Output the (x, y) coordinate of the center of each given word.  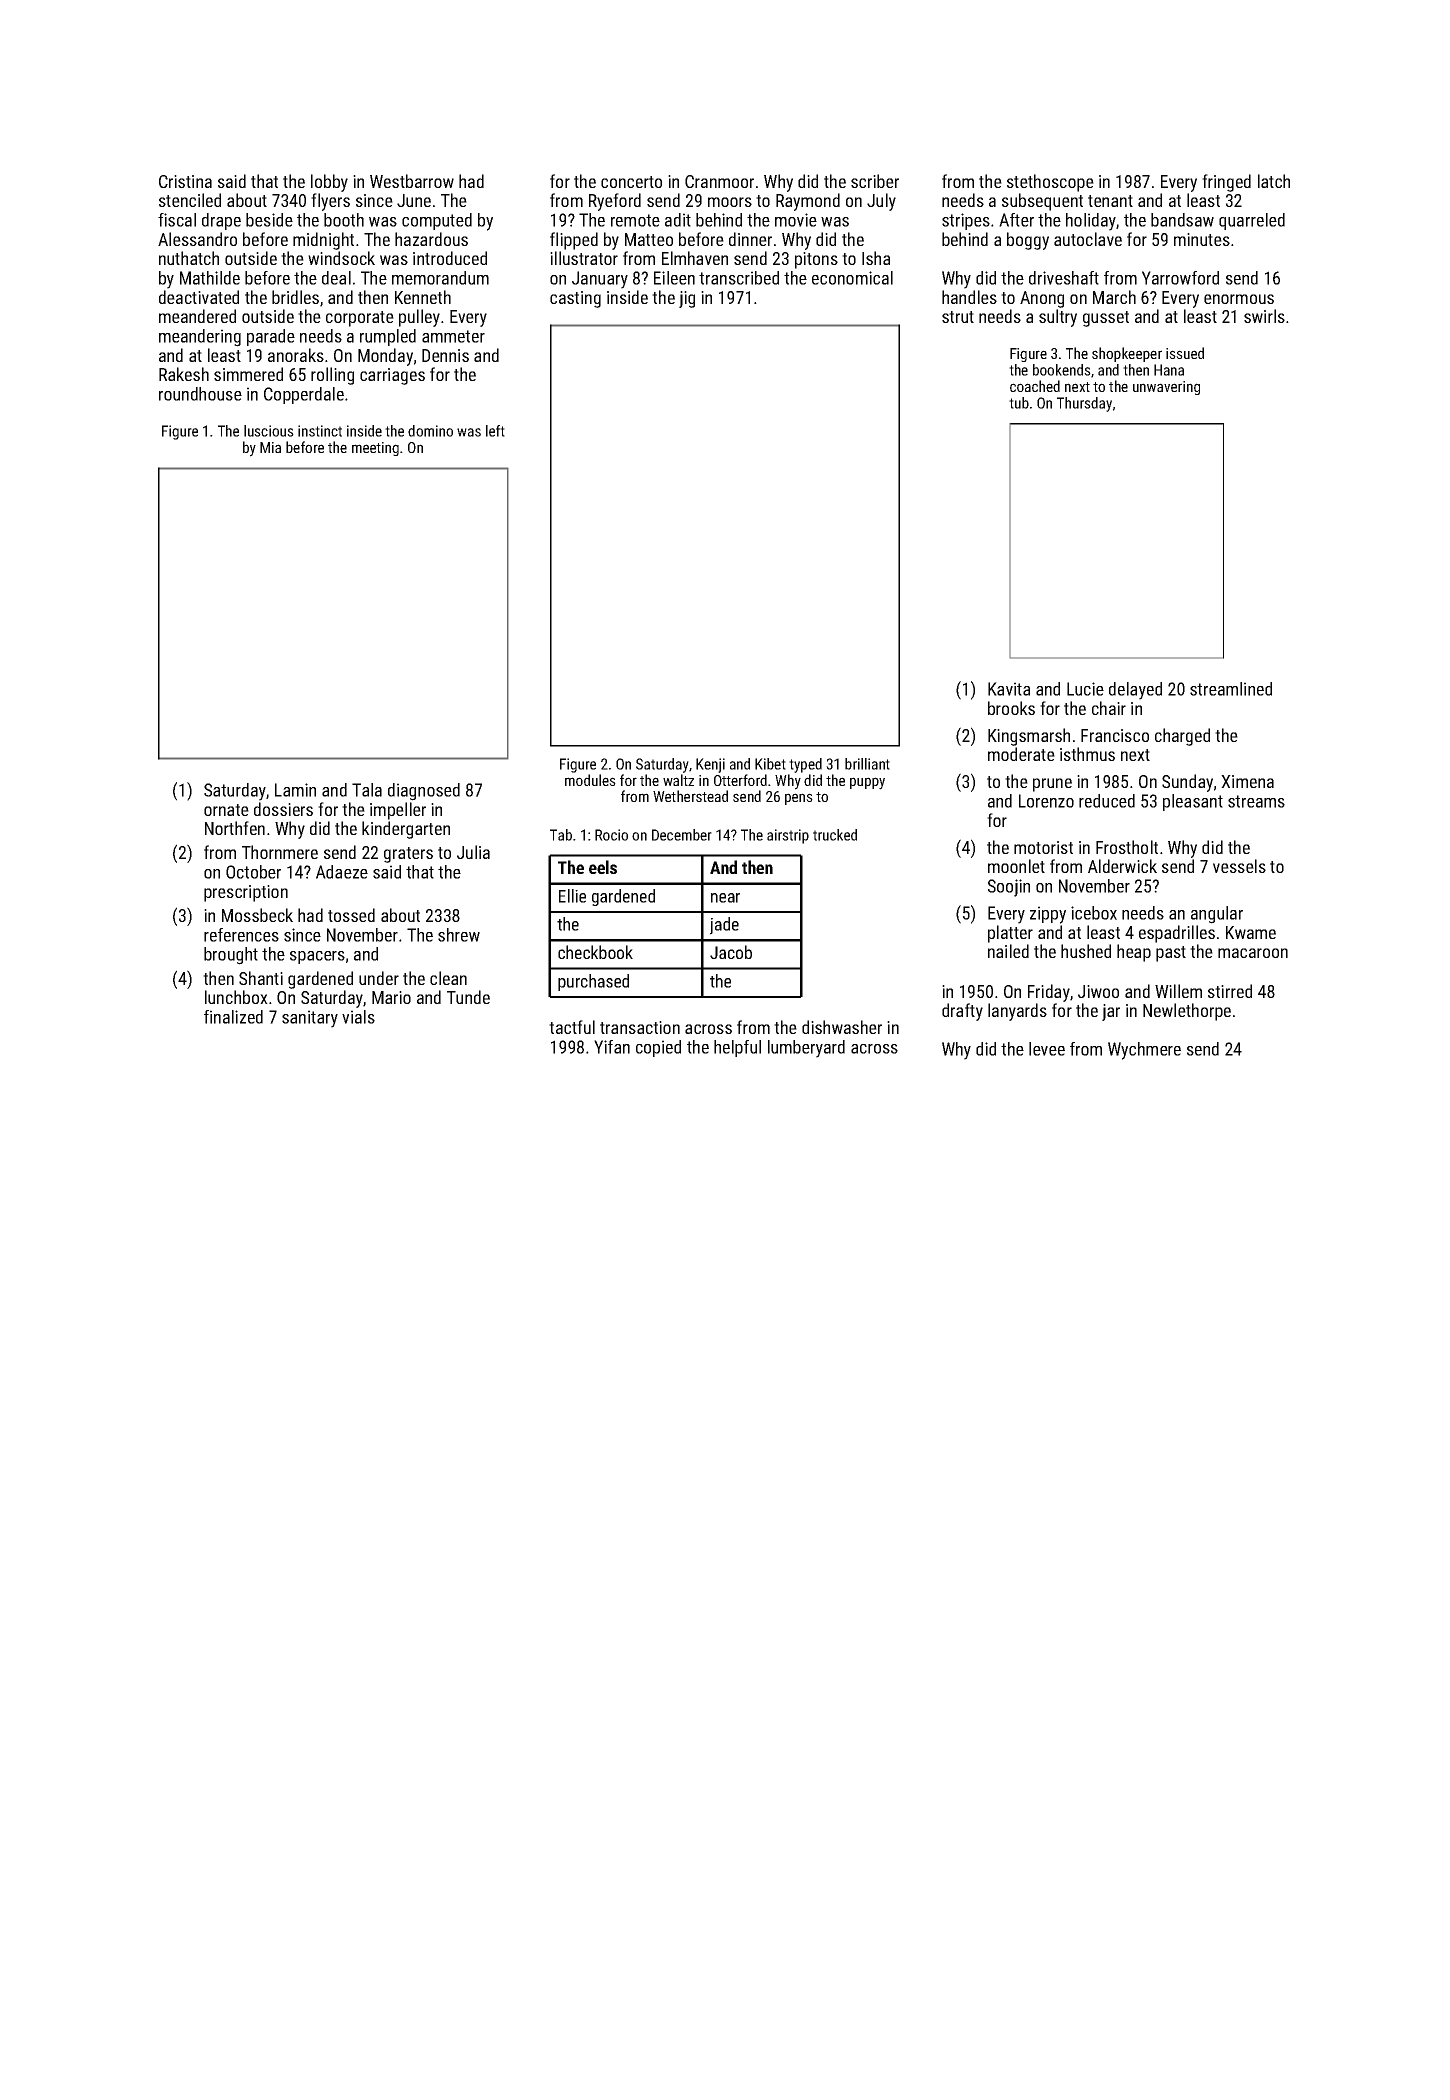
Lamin (295, 790)
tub (1019, 403)
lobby (329, 183)
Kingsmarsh (1029, 737)
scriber (875, 181)
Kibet (770, 764)
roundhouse (200, 394)
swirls (1264, 316)
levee (1047, 1049)
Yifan (612, 1047)
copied (658, 1048)
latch (1274, 181)
